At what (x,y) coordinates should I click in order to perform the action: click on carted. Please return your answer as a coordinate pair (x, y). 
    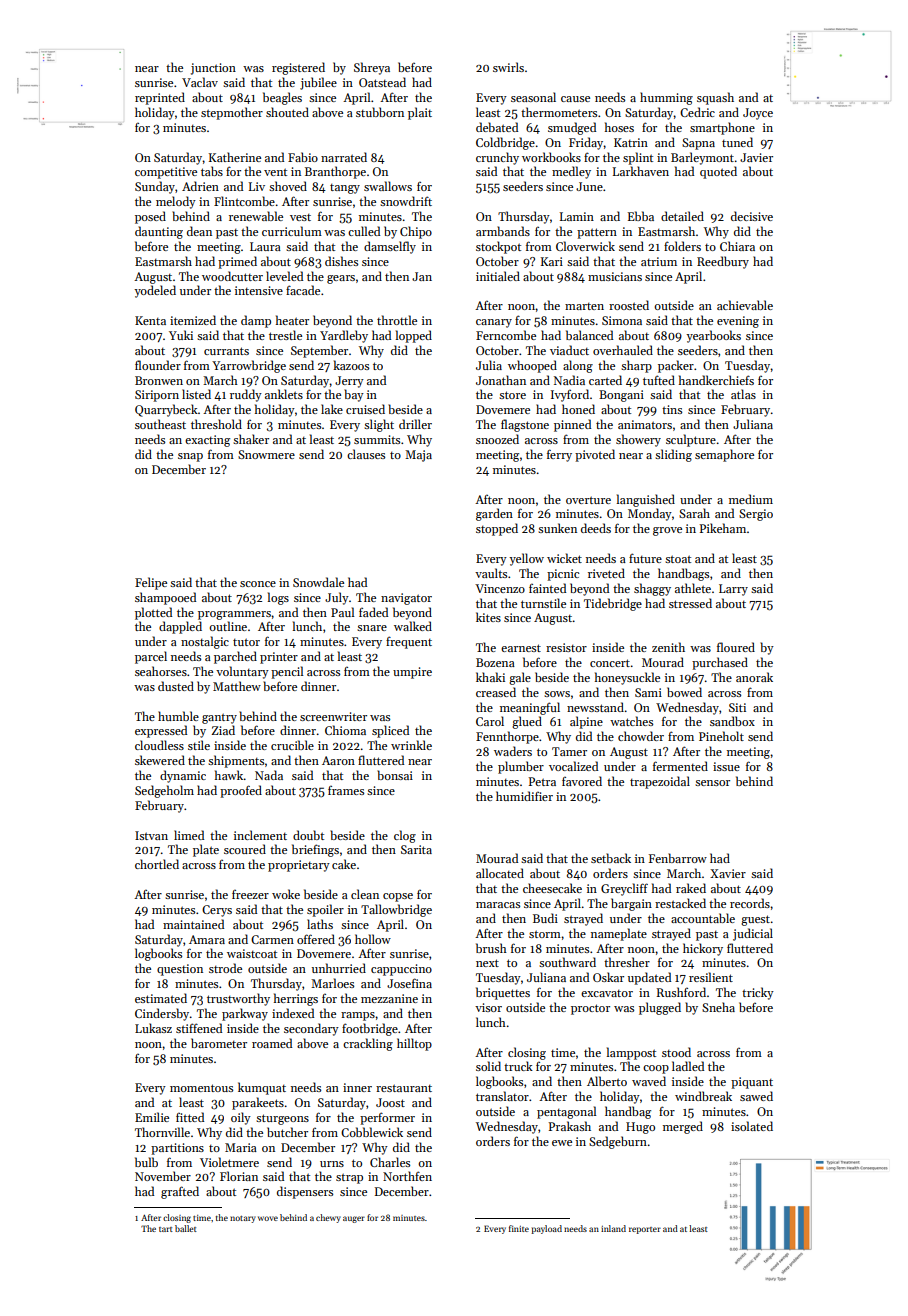
    Looking at the image, I should click on (605, 380).
